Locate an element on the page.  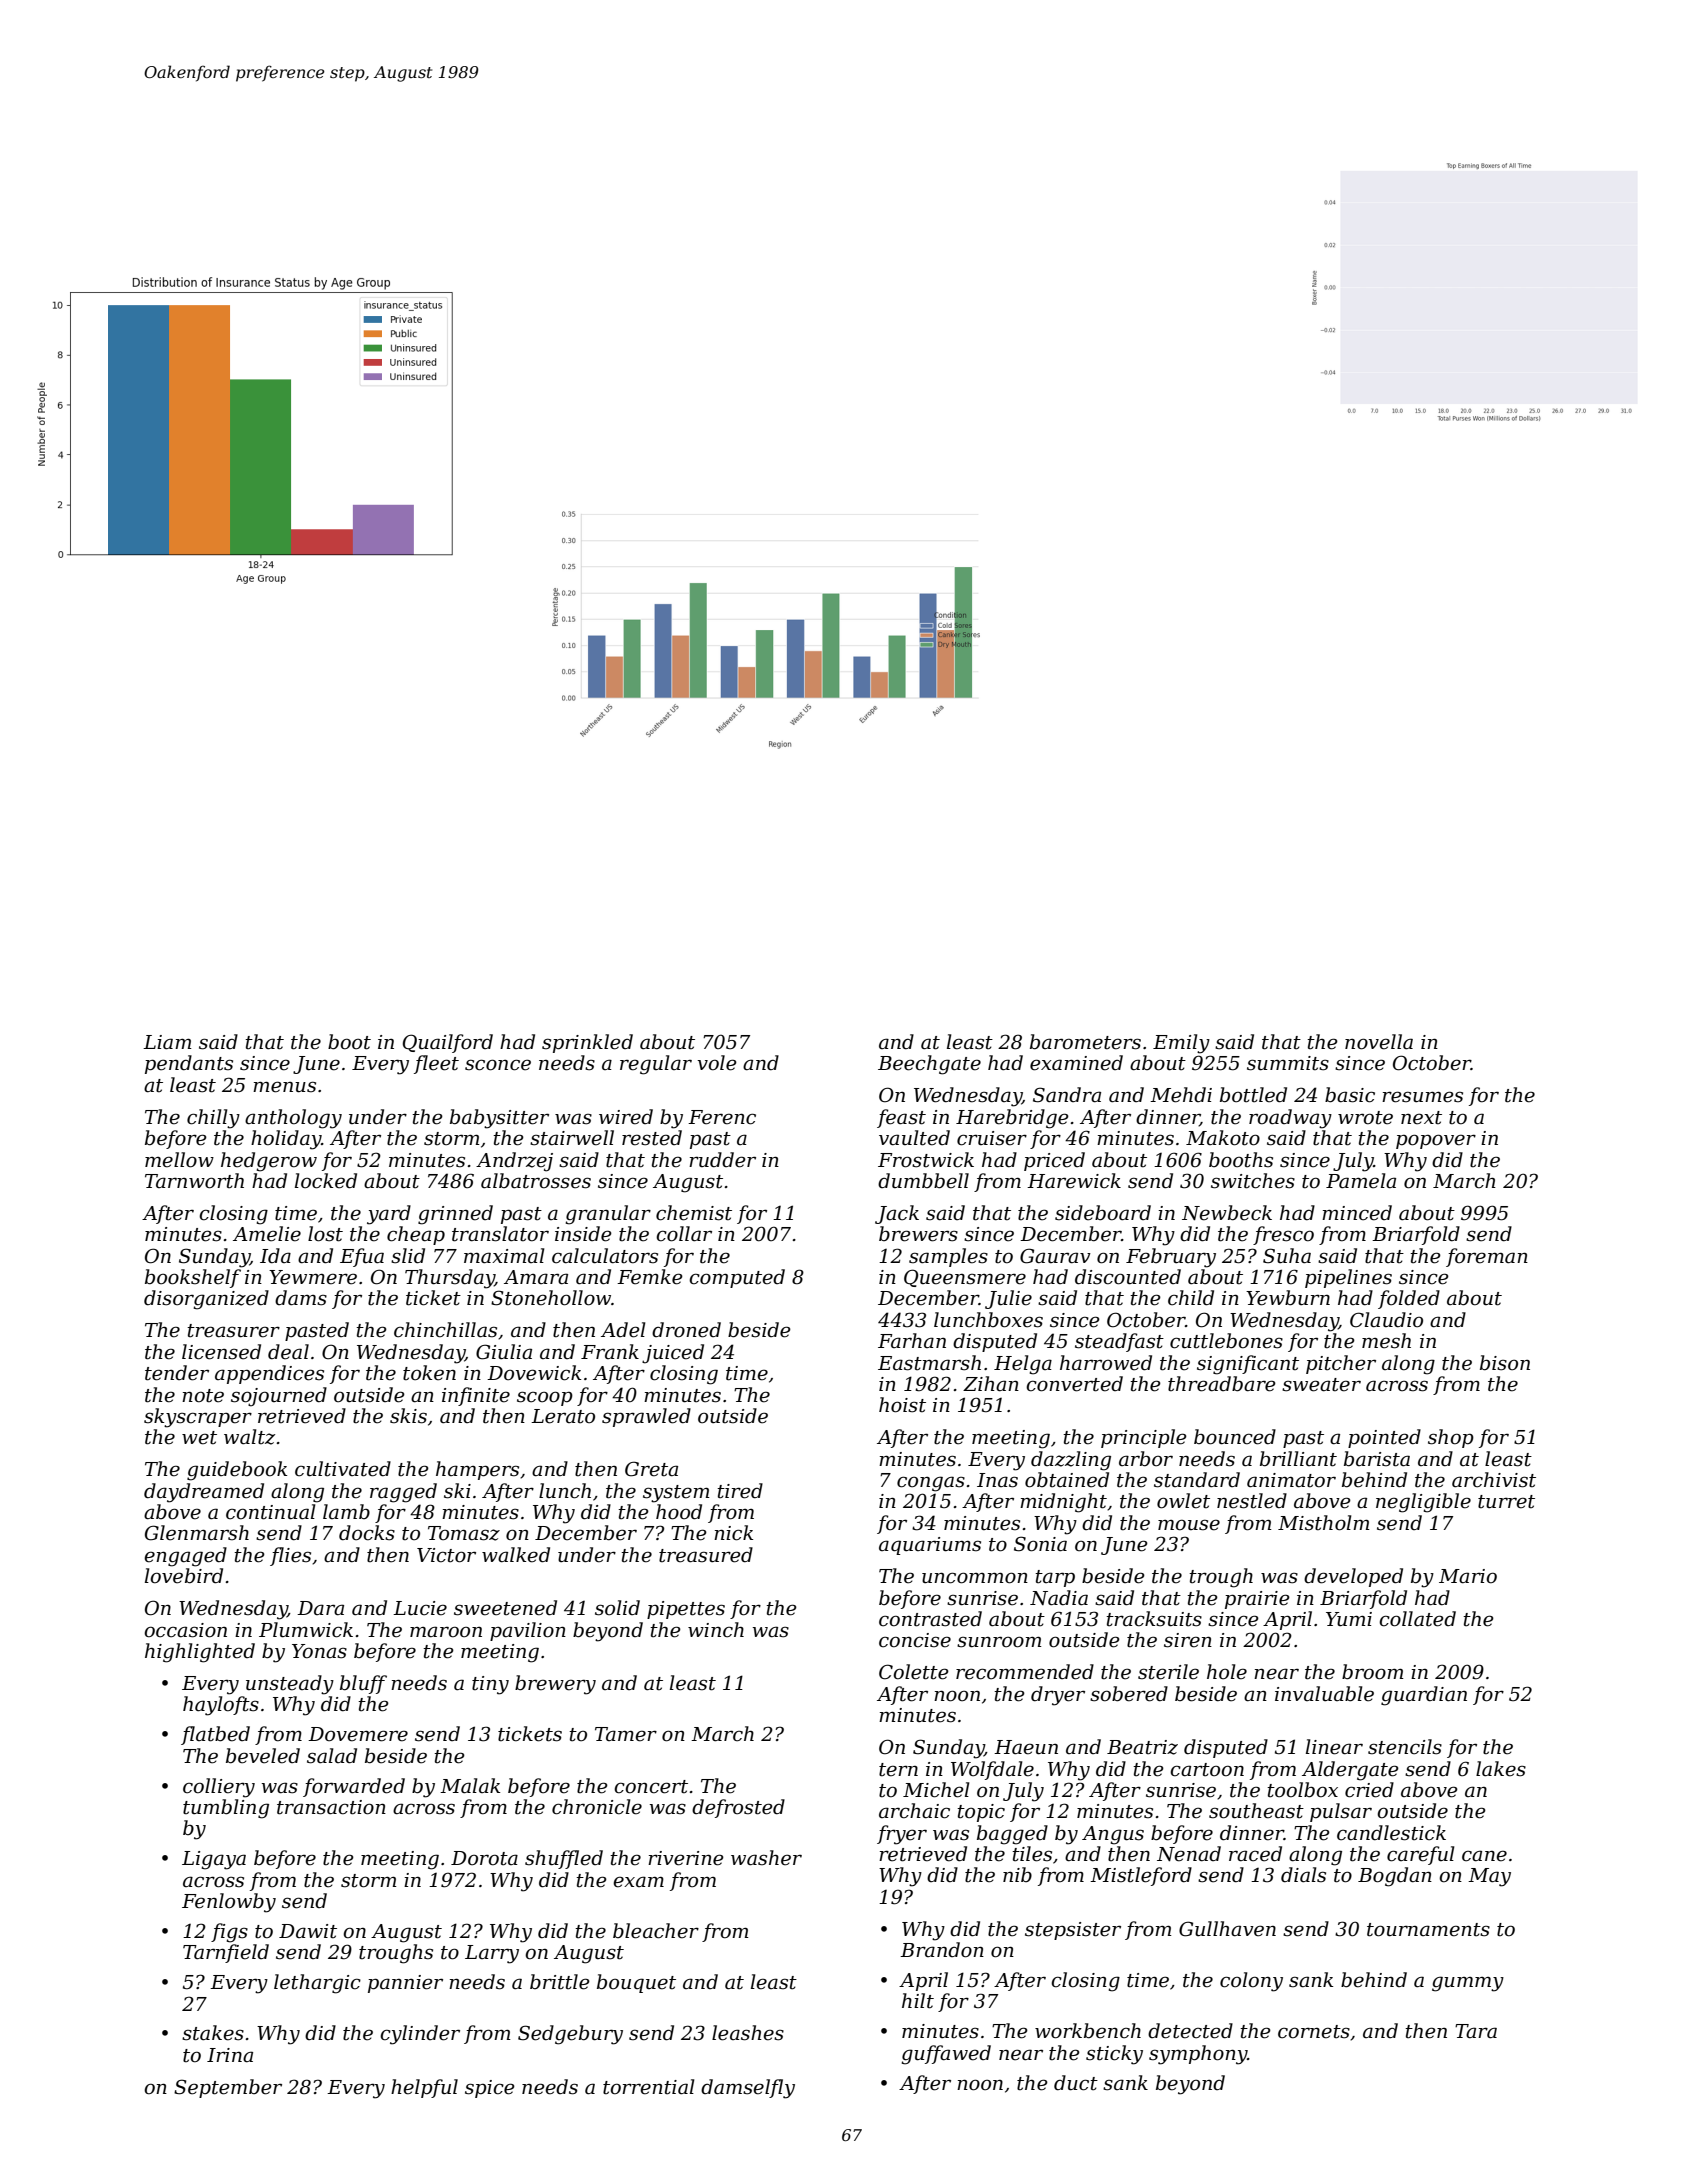
brewers is located at coordinates (918, 1234).
